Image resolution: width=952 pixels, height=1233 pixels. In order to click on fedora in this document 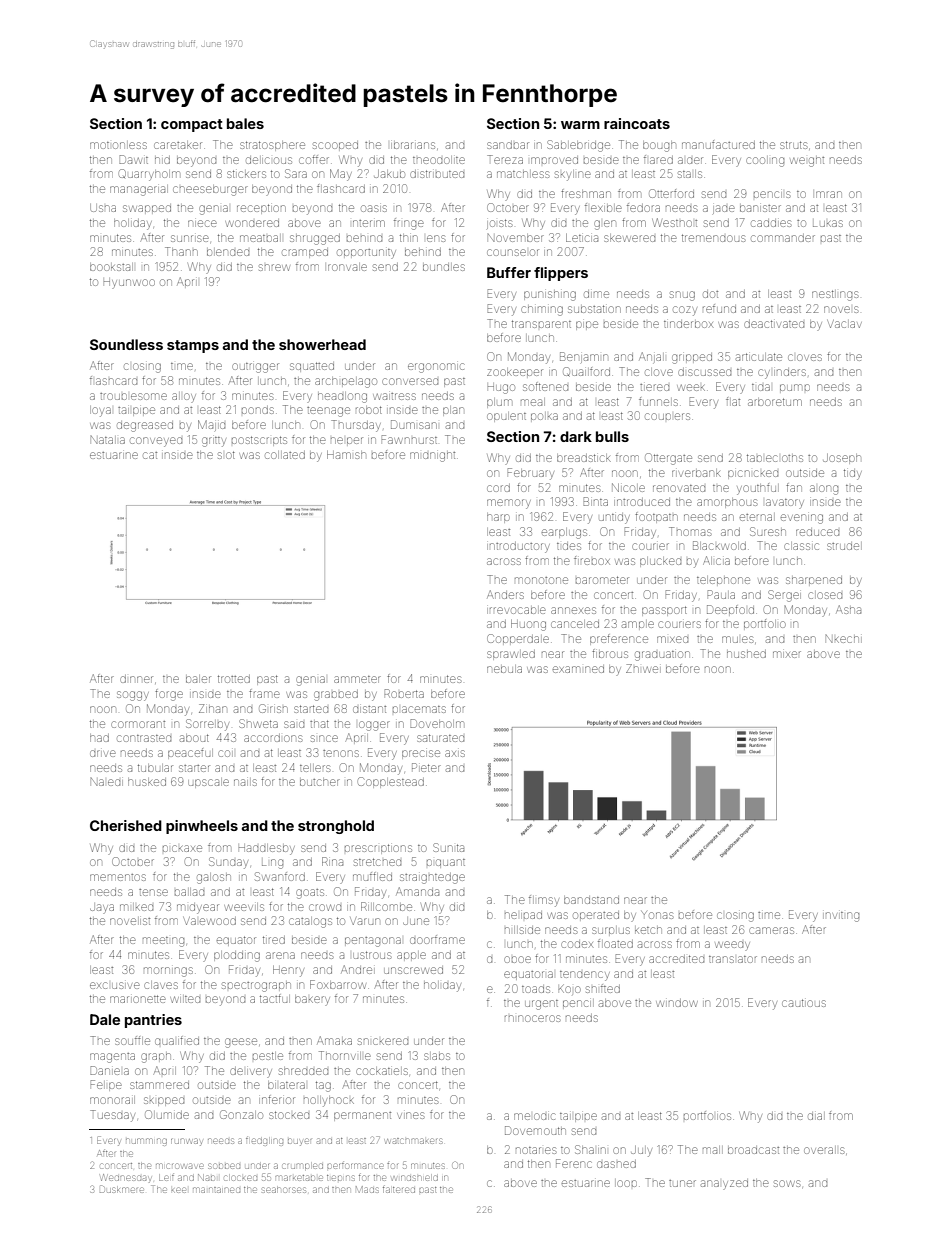, I will do `click(643, 207)`.
